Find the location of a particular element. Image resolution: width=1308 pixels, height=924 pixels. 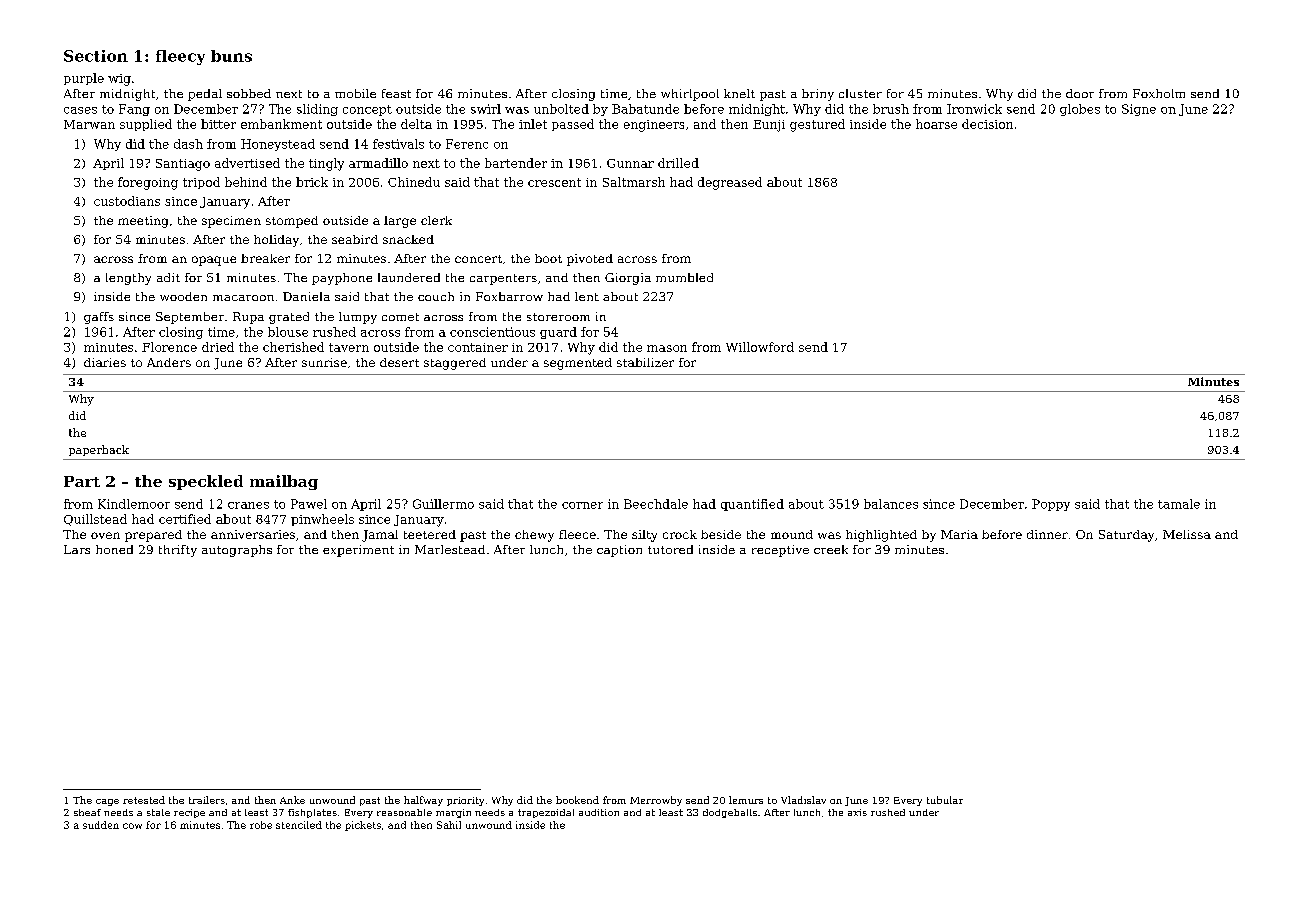

bitter is located at coordinates (218, 124).
